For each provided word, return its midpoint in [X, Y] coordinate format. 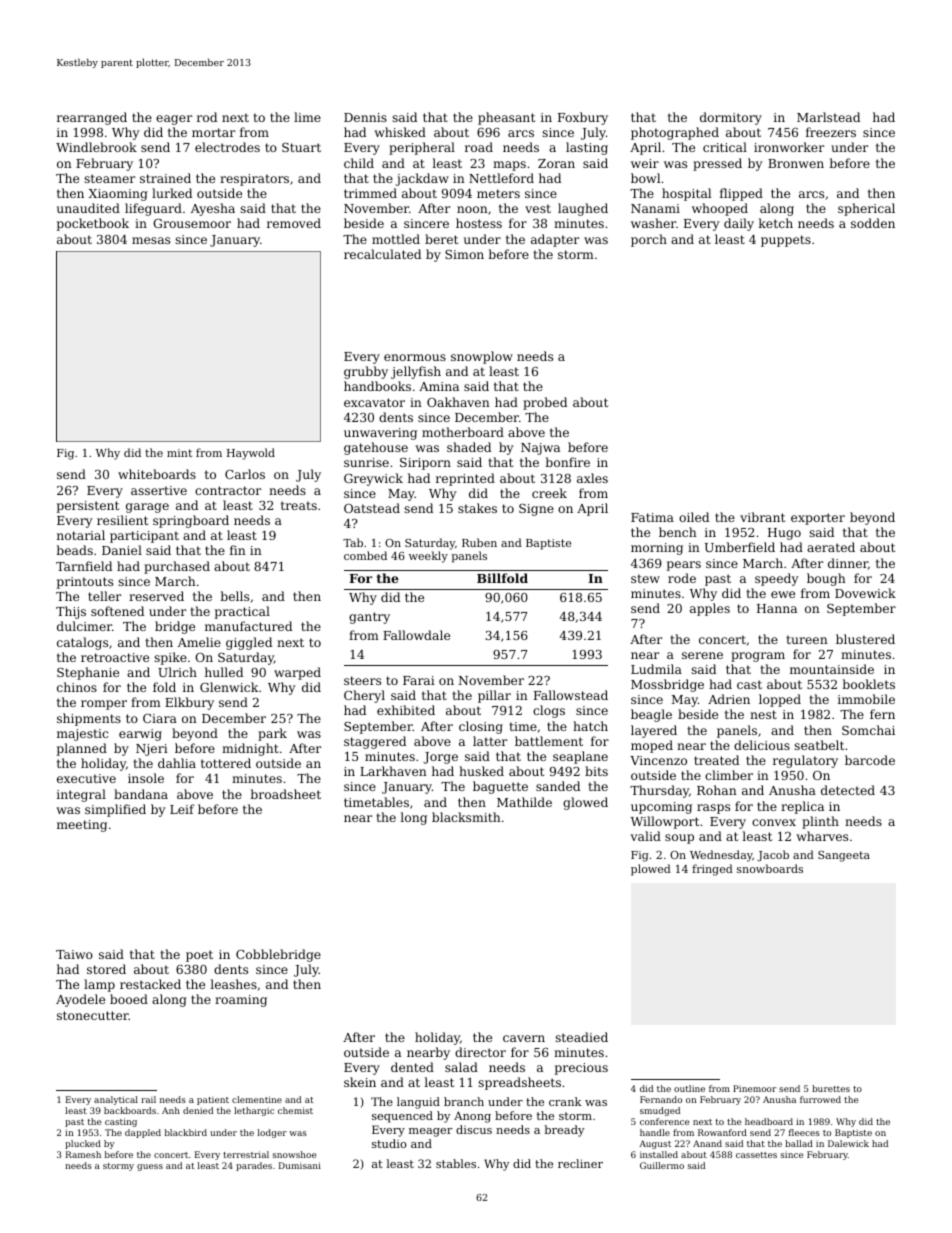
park [272, 734]
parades [254, 1166]
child [359, 163]
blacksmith [466, 817]
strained [165, 178]
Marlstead [828, 117]
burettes [831, 1088]
